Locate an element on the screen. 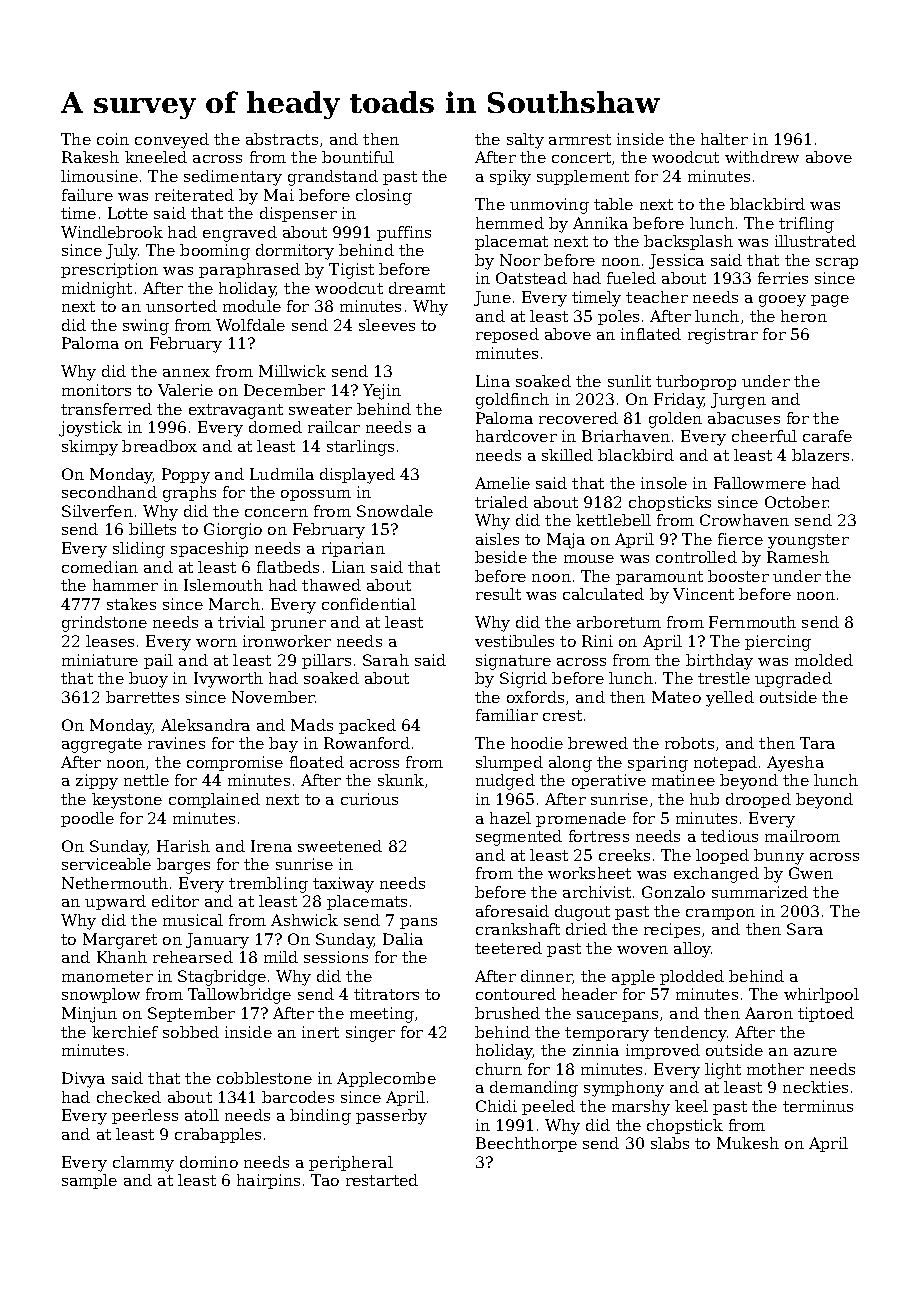 The height and width of the screenshot is (1314, 924). churn is located at coordinates (499, 1069).
